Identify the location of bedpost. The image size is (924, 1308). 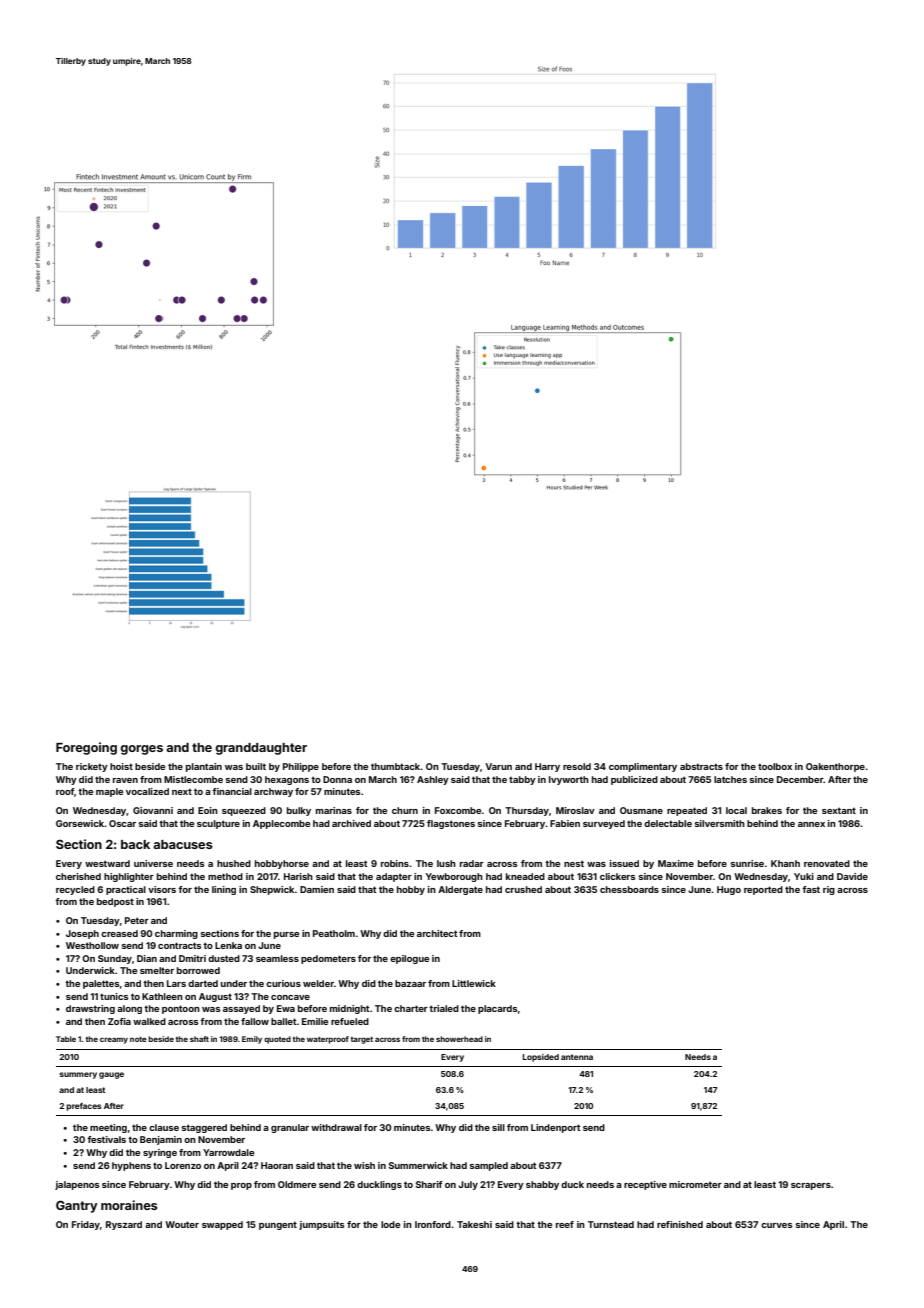
(115, 902).
